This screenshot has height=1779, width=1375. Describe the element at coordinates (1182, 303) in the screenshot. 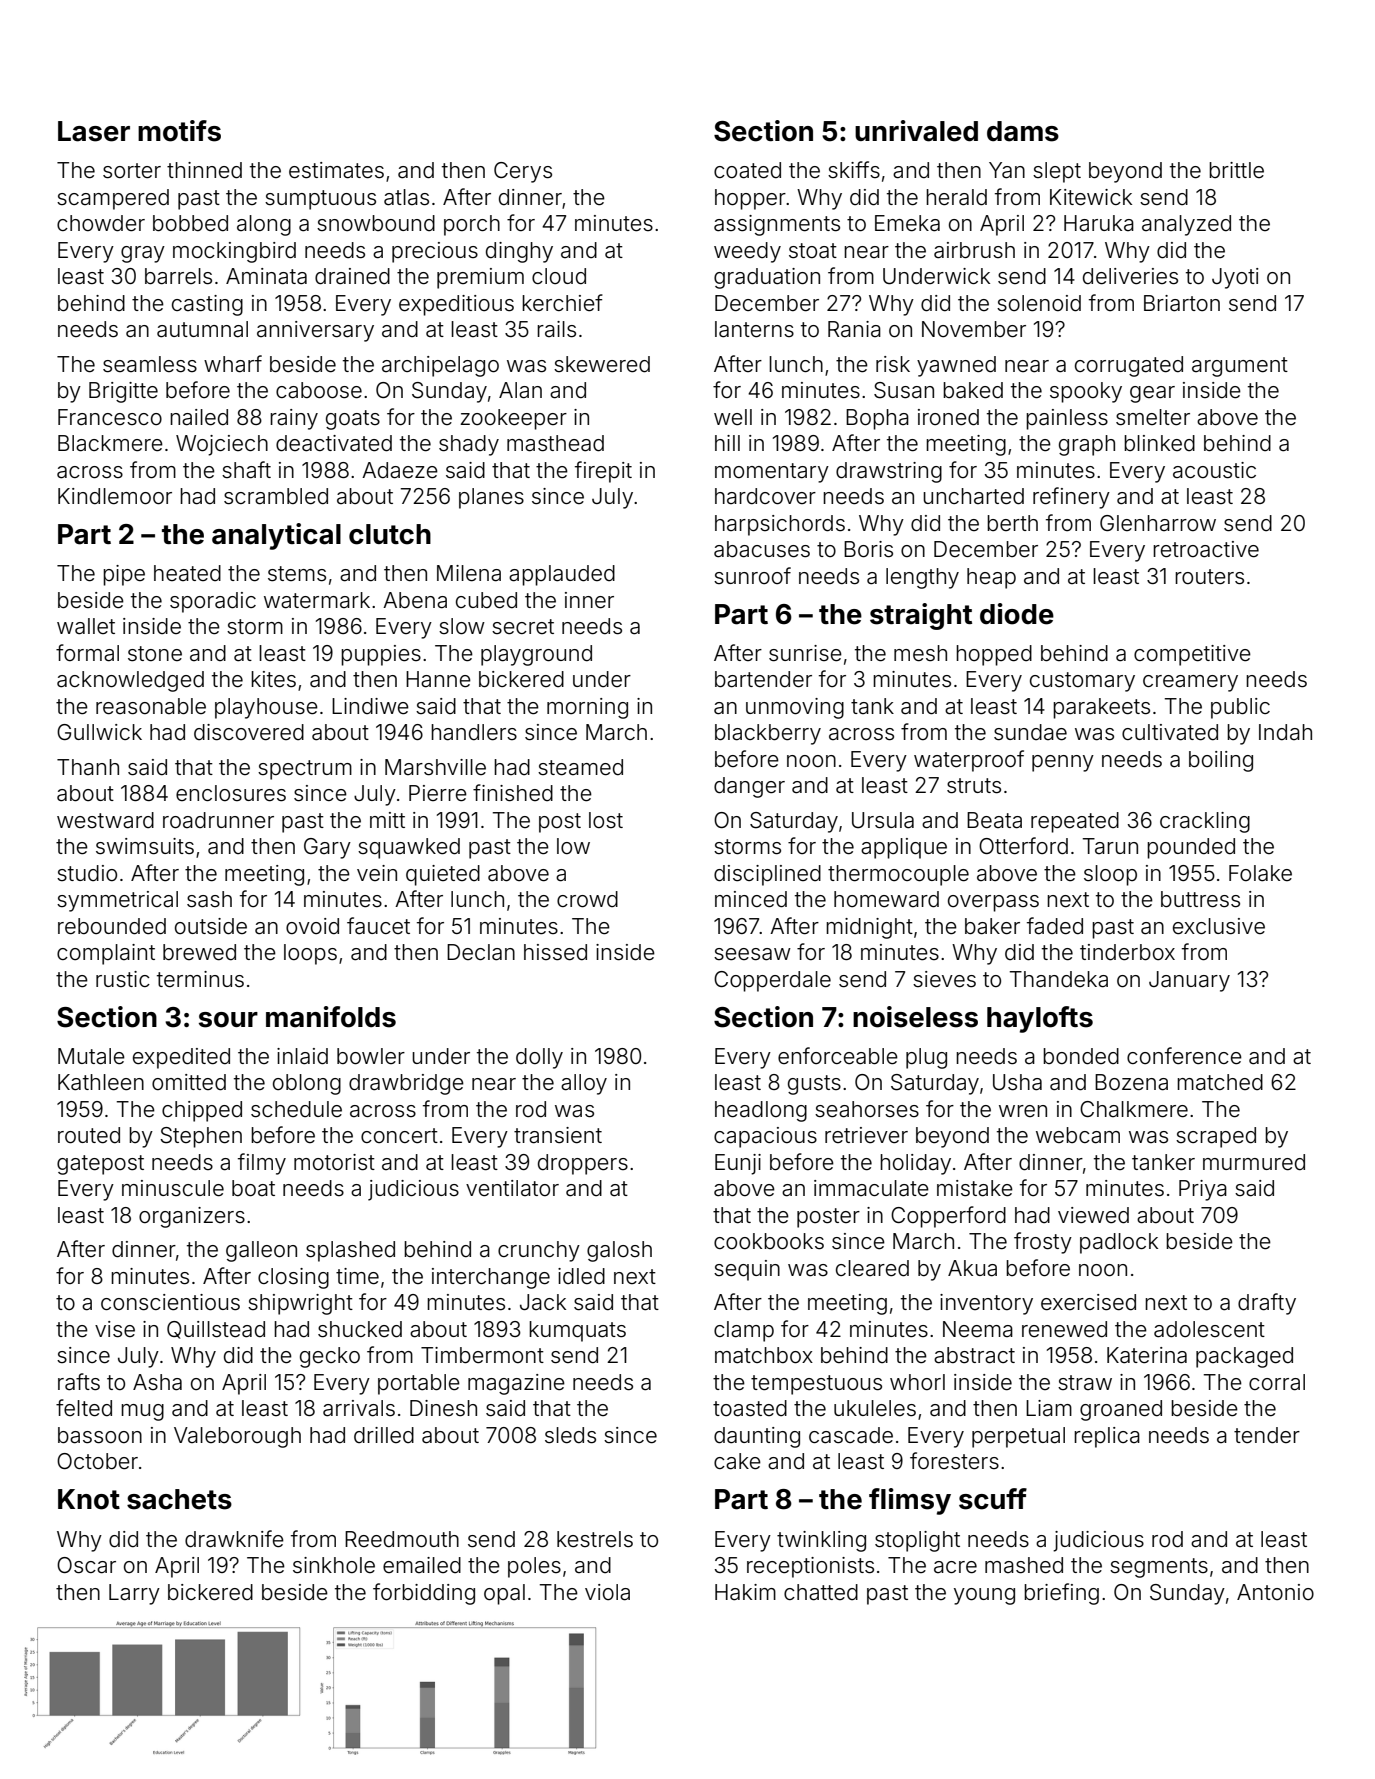

I see `Briarton` at that location.
